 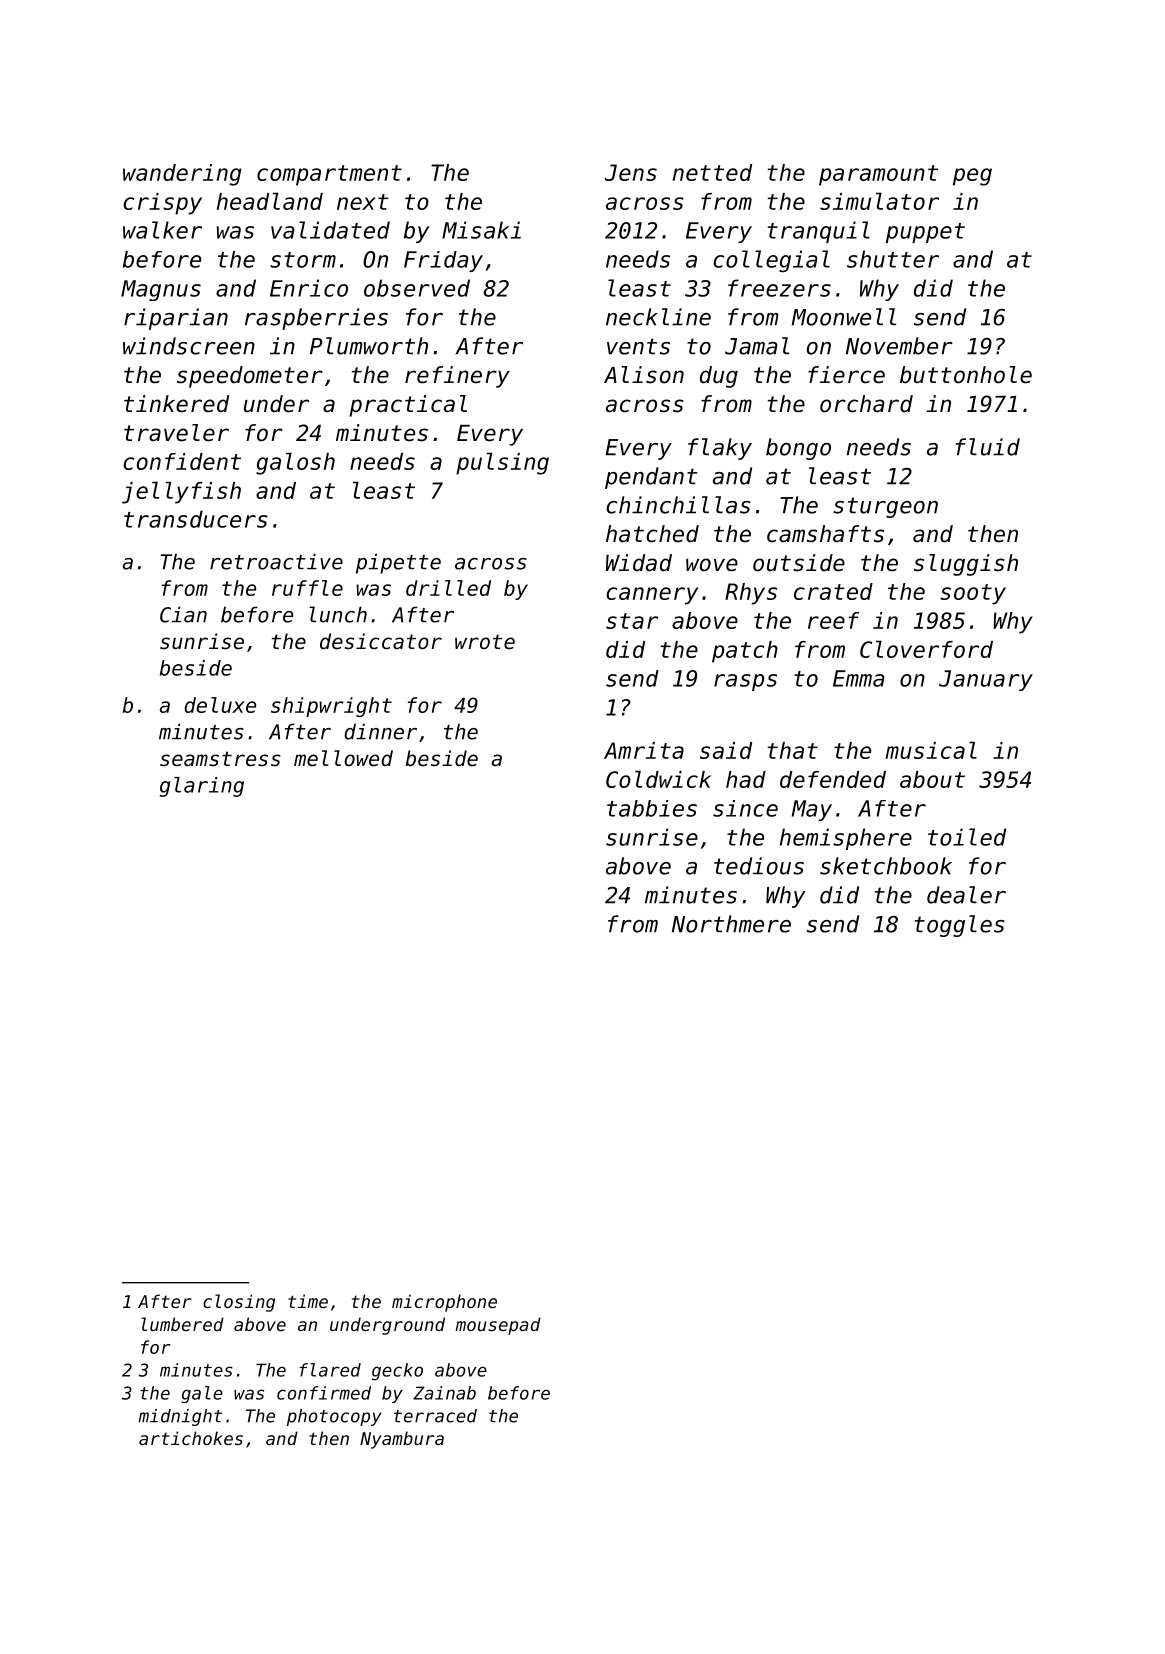 I want to click on about, so click(x=932, y=779).
